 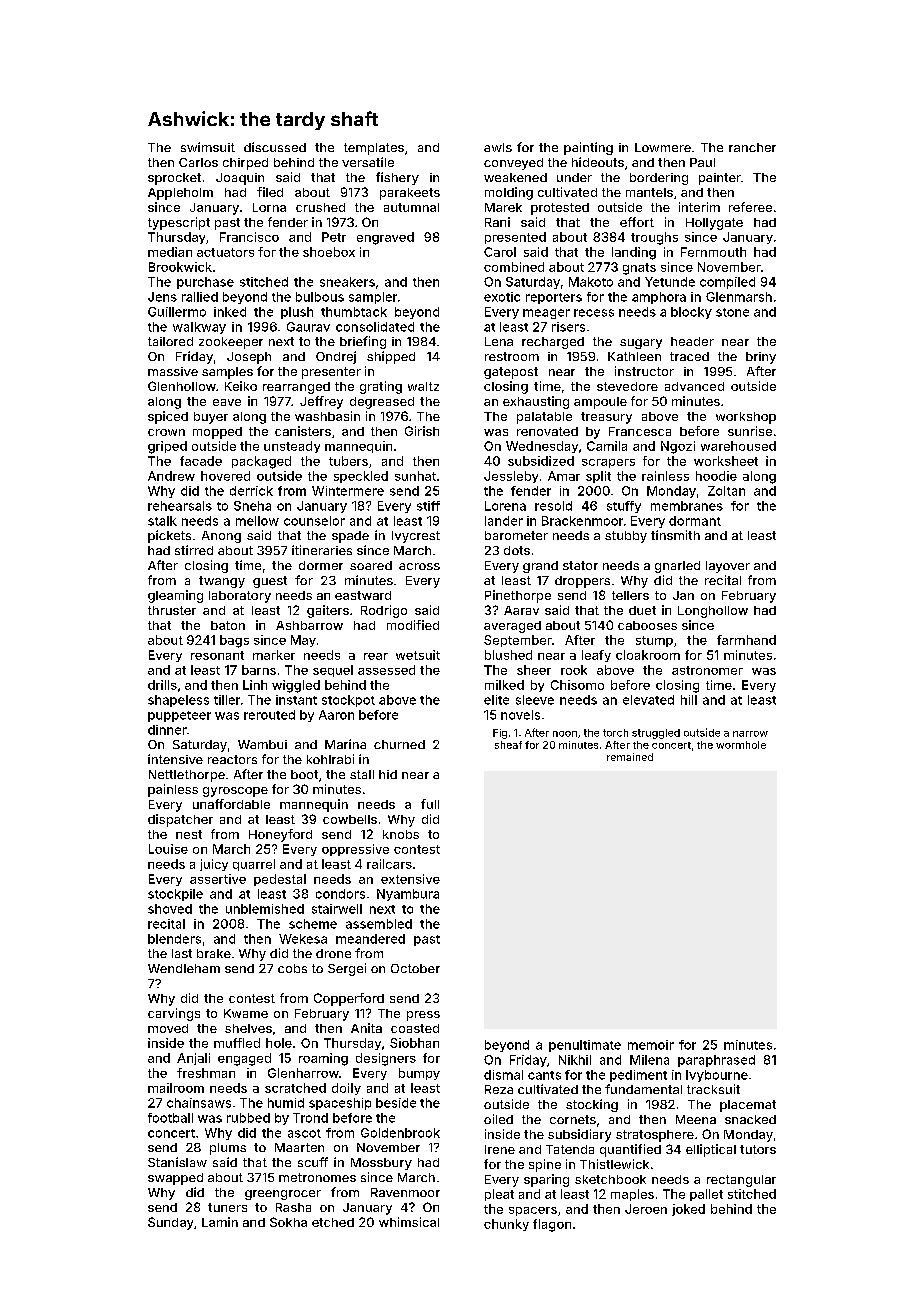 I want to click on discussed, so click(x=275, y=147).
